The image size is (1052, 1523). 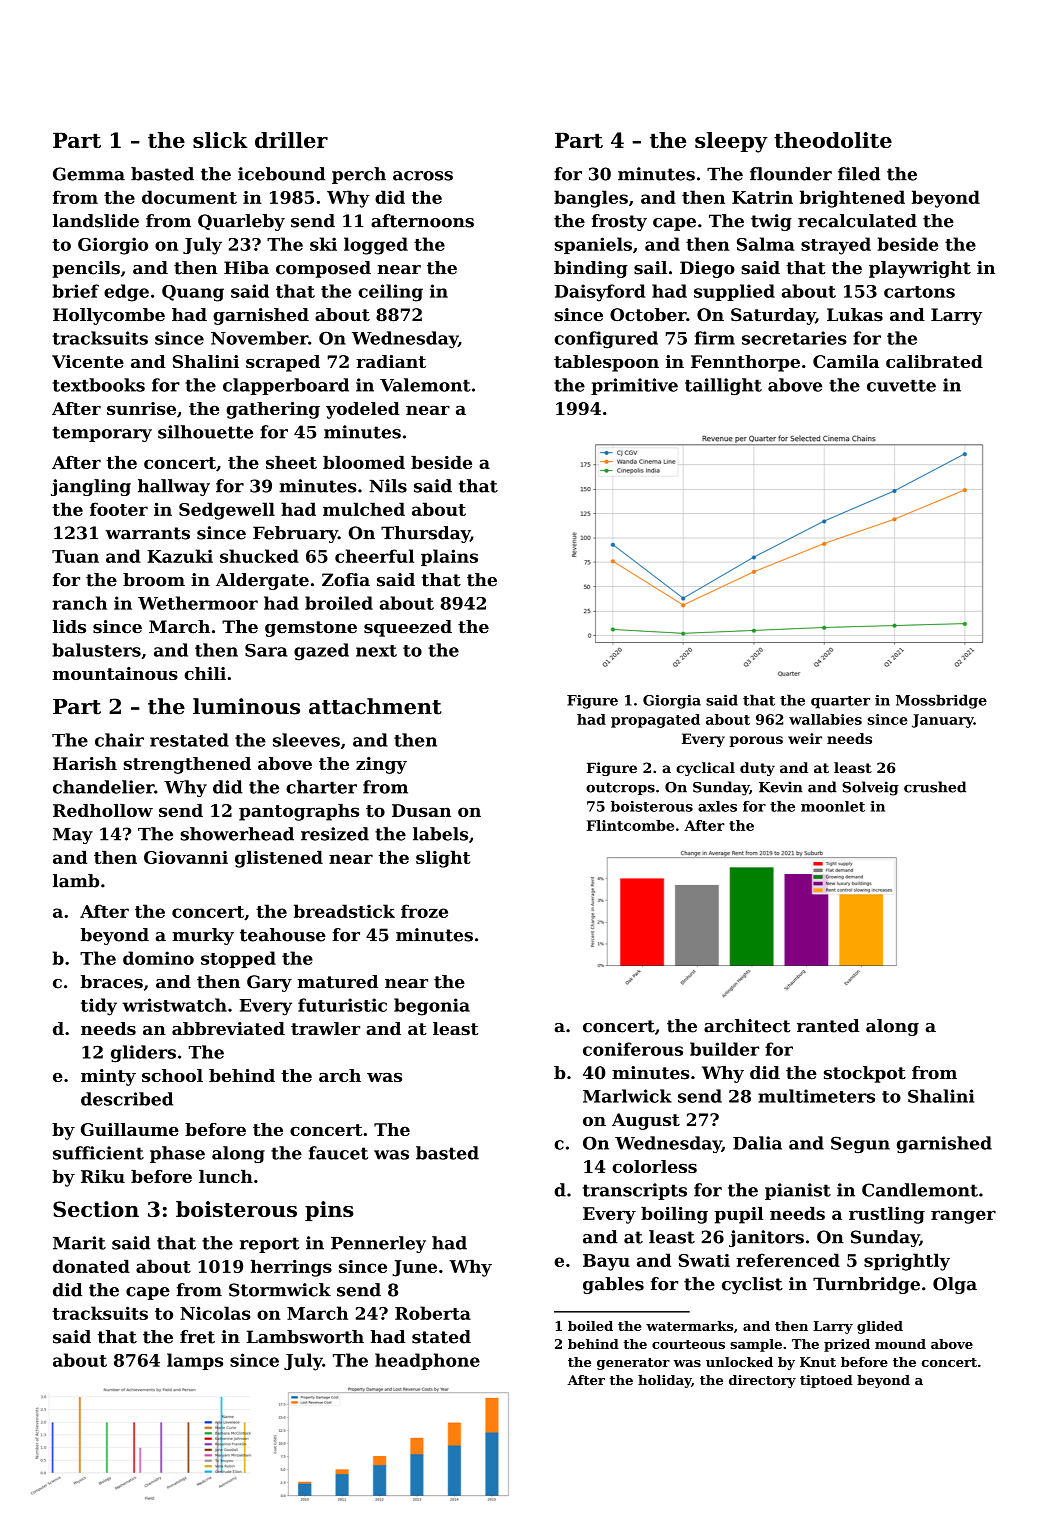 What do you see at coordinates (76, 291) in the screenshot?
I see `brief` at bounding box center [76, 291].
